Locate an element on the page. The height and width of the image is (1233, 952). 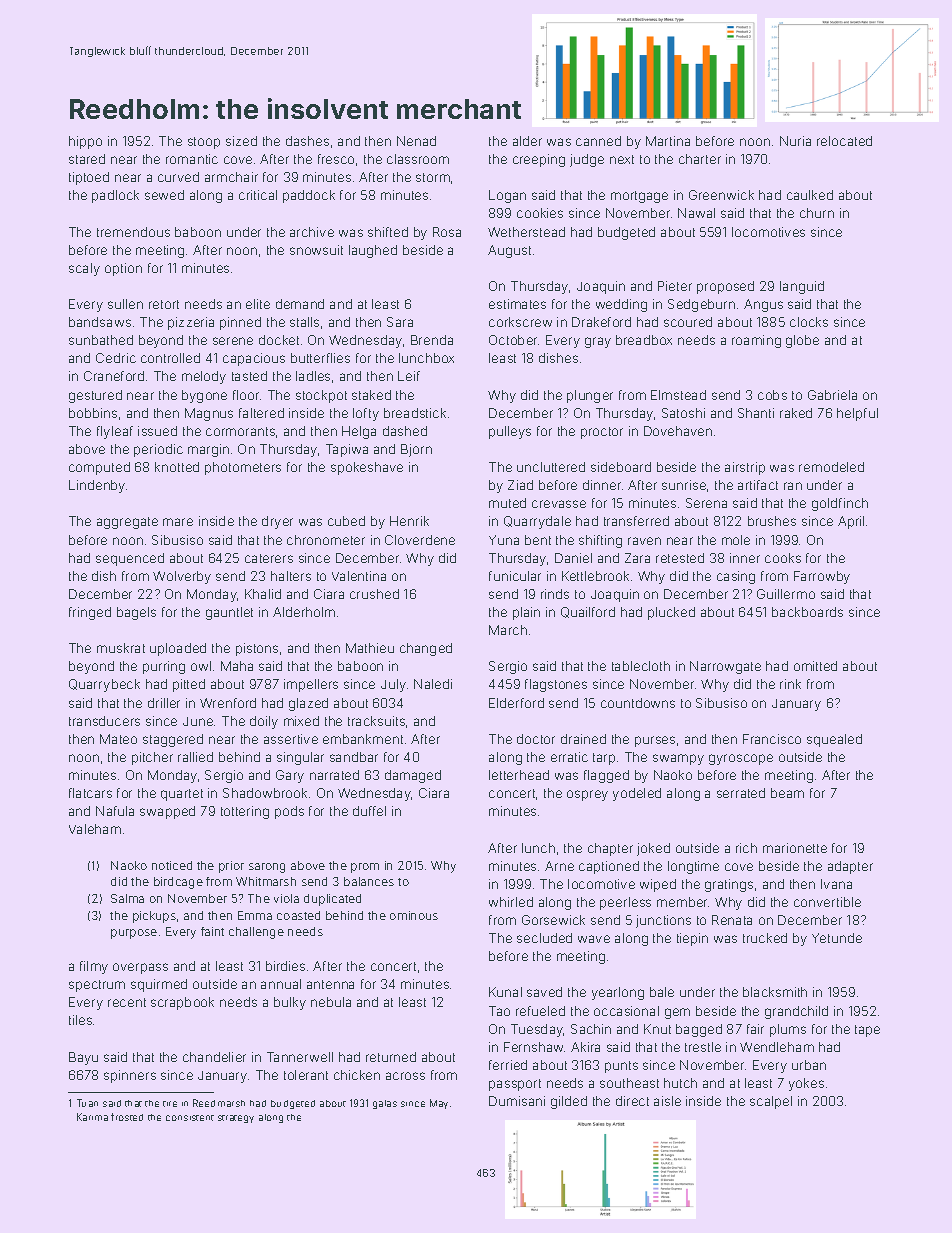
aisle is located at coordinates (667, 1101).
